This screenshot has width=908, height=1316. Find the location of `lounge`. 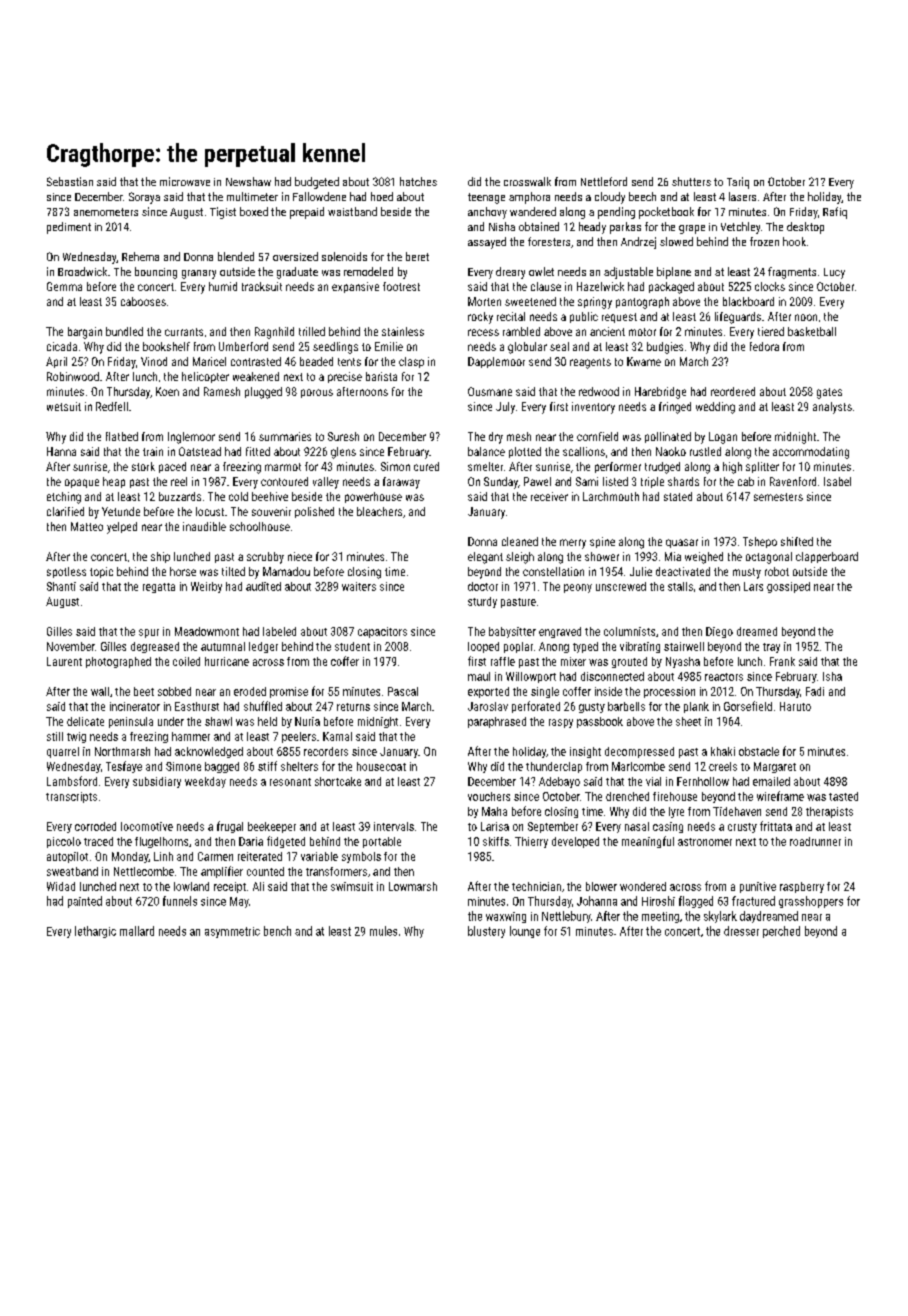

lounge is located at coordinates (525, 932).
